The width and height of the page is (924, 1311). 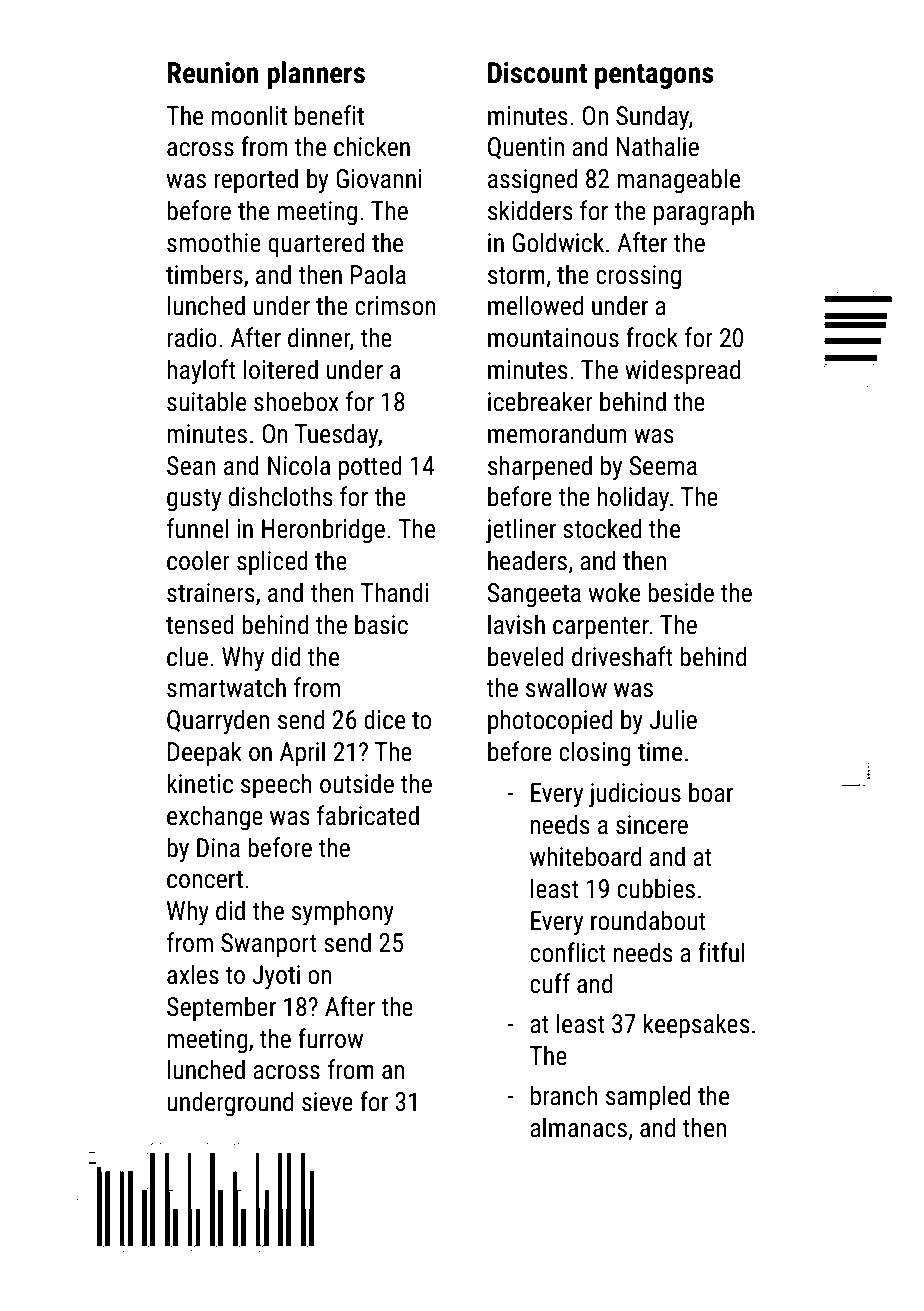 I want to click on gusty, so click(x=194, y=500).
